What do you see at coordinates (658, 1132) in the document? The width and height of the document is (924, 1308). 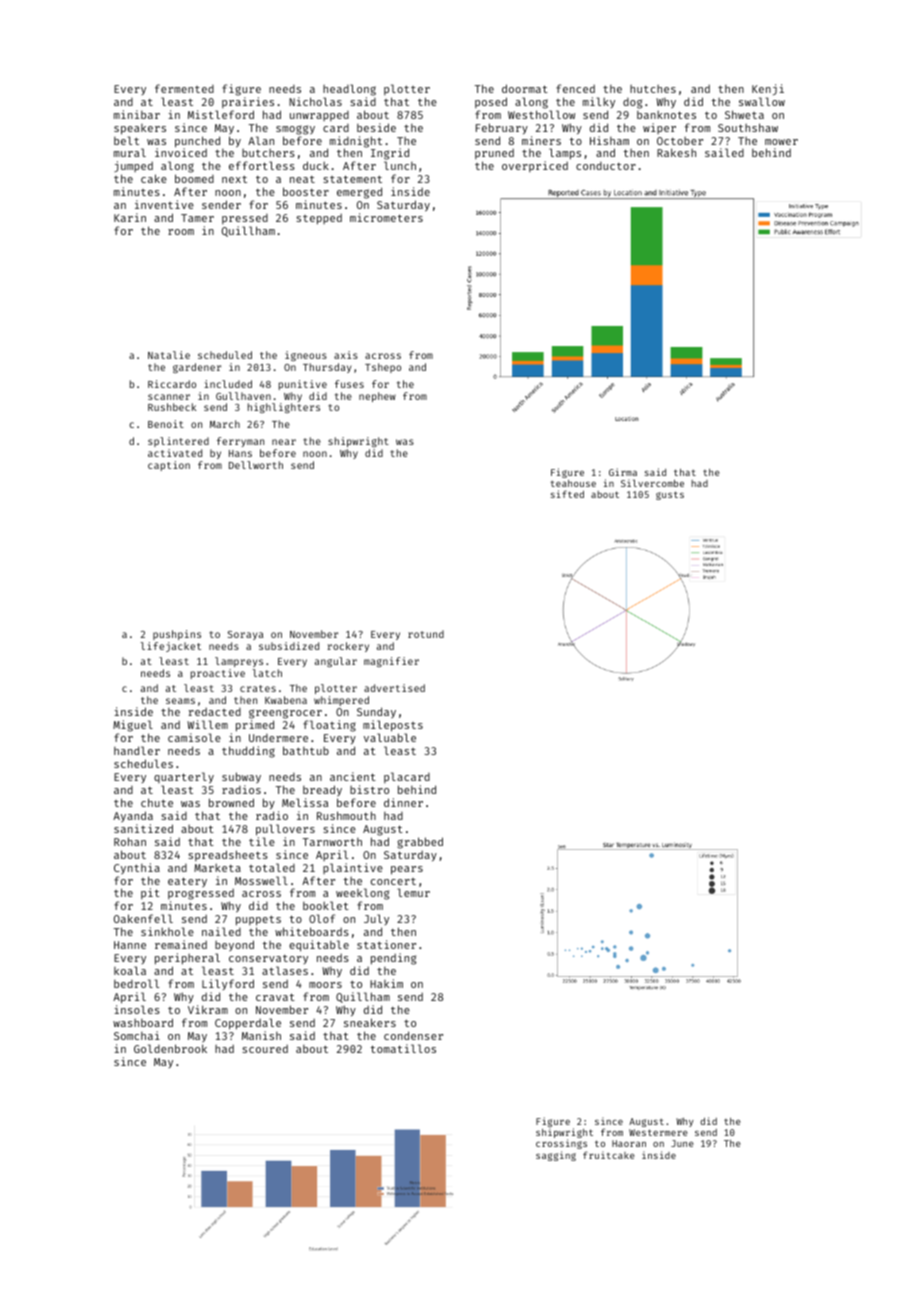 I see `Westermere` at bounding box center [658, 1132].
